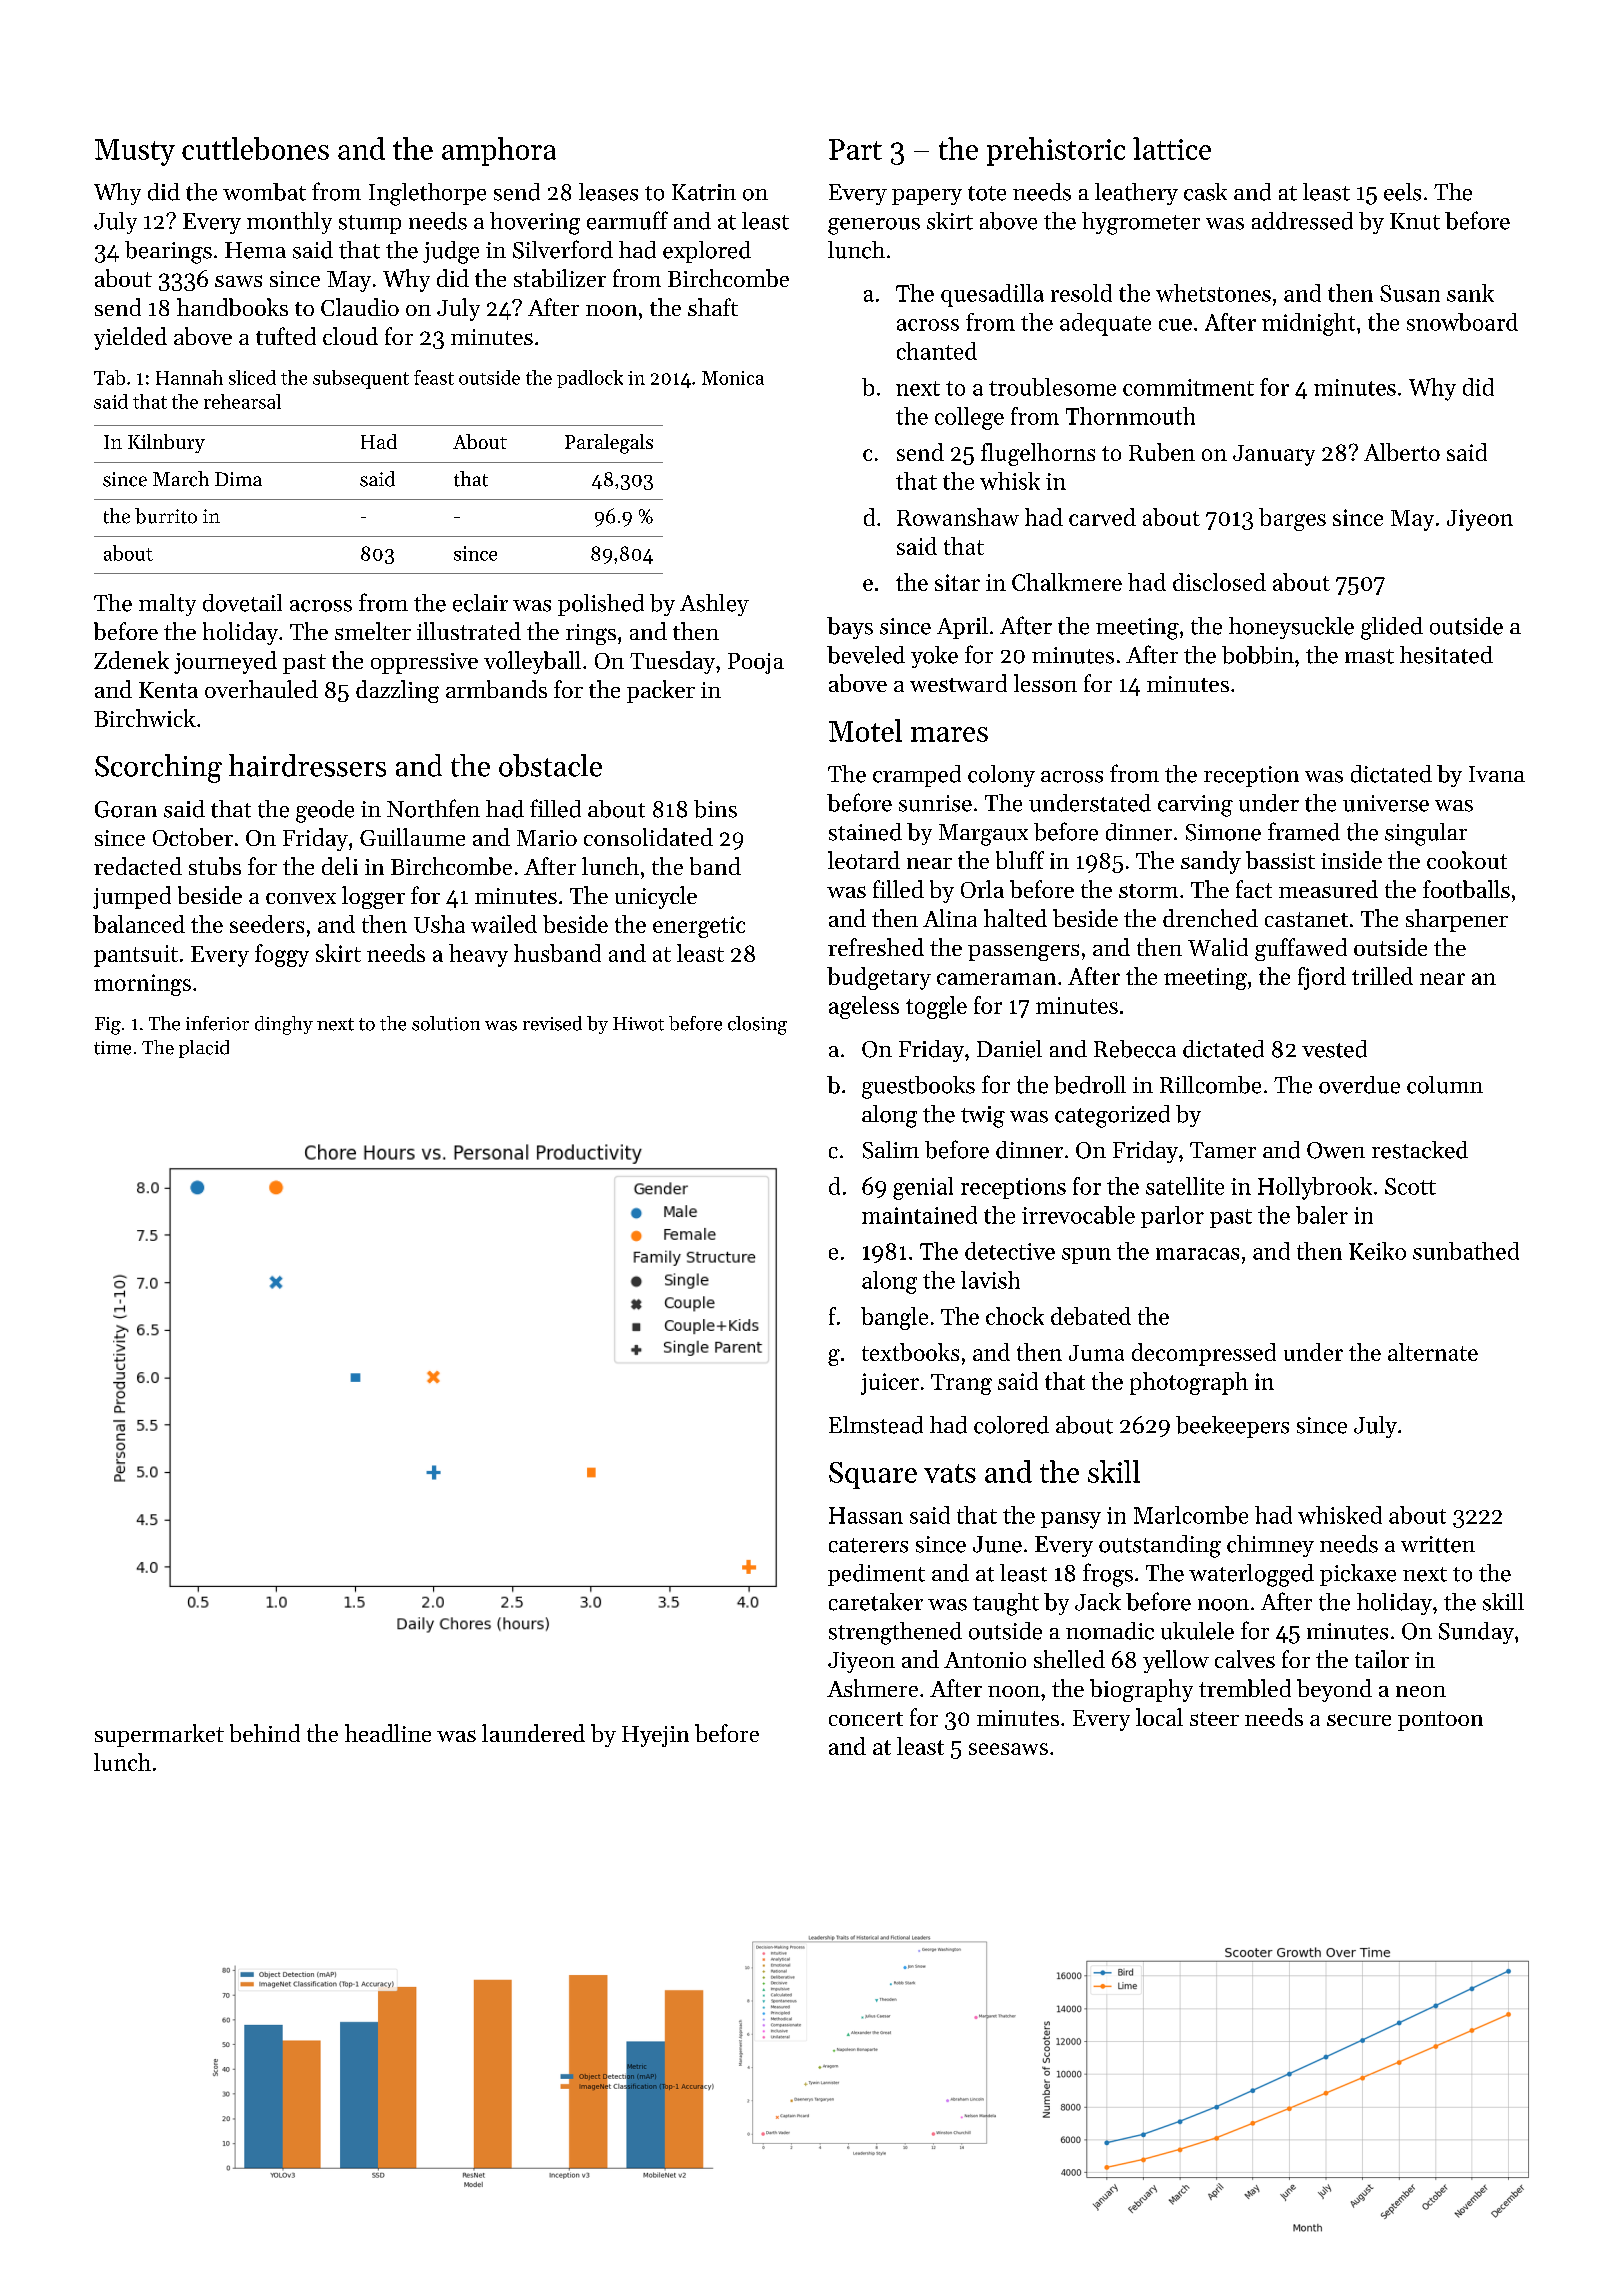 The image size is (1620, 2292). I want to click on concert, so click(866, 1719).
